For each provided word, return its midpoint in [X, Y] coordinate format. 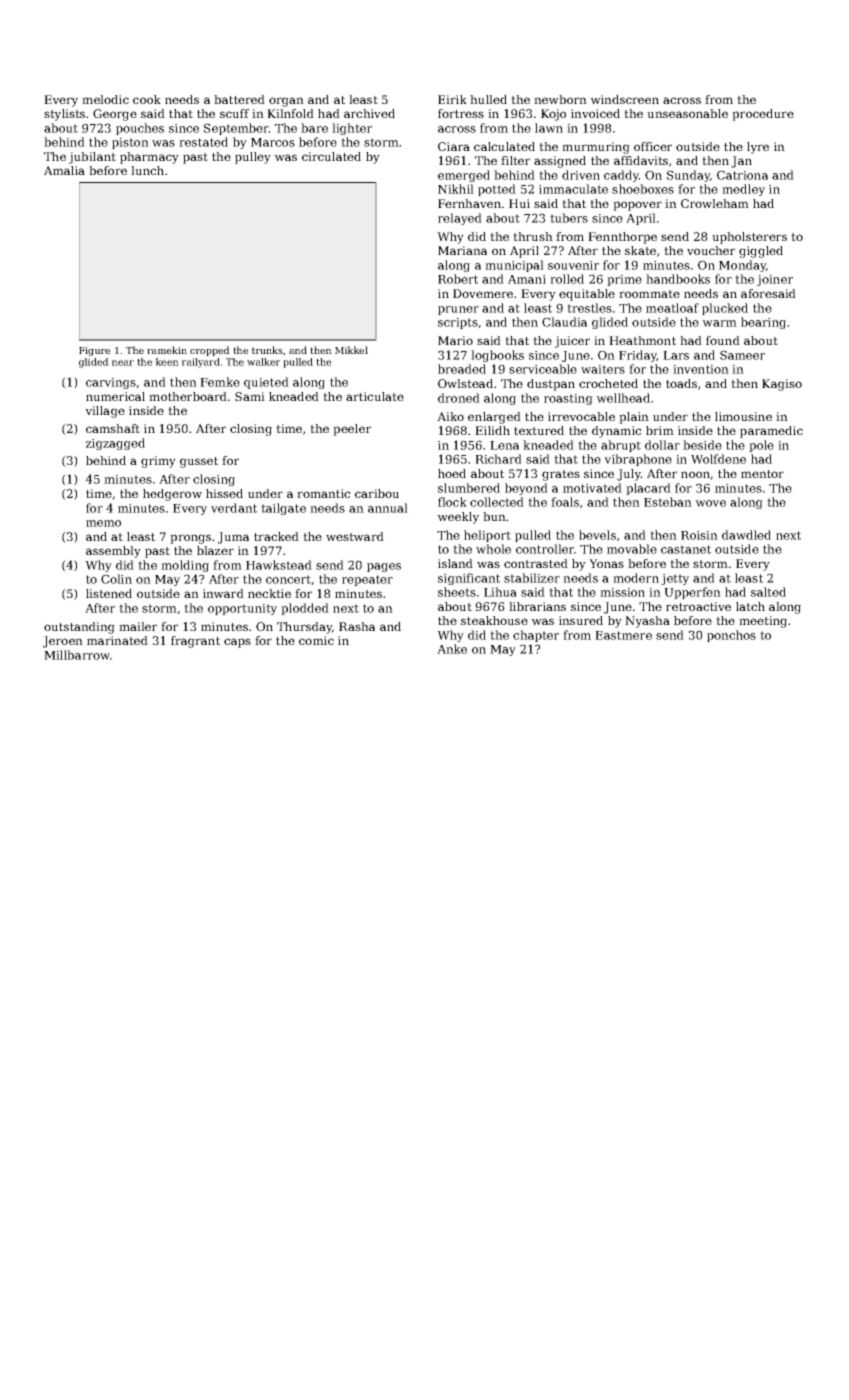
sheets [457, 592]
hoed [452, 473]
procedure [763, 115]
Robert [458, 279]
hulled [488, 99]
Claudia [564, 322]
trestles [589, 308]
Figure [94, 351]
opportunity [242, 609]
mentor [762, 474]
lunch [147, 170]
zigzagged [115, 444]
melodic [105, 99]
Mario [455, 340]
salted [768, 592]
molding [185, 566]
